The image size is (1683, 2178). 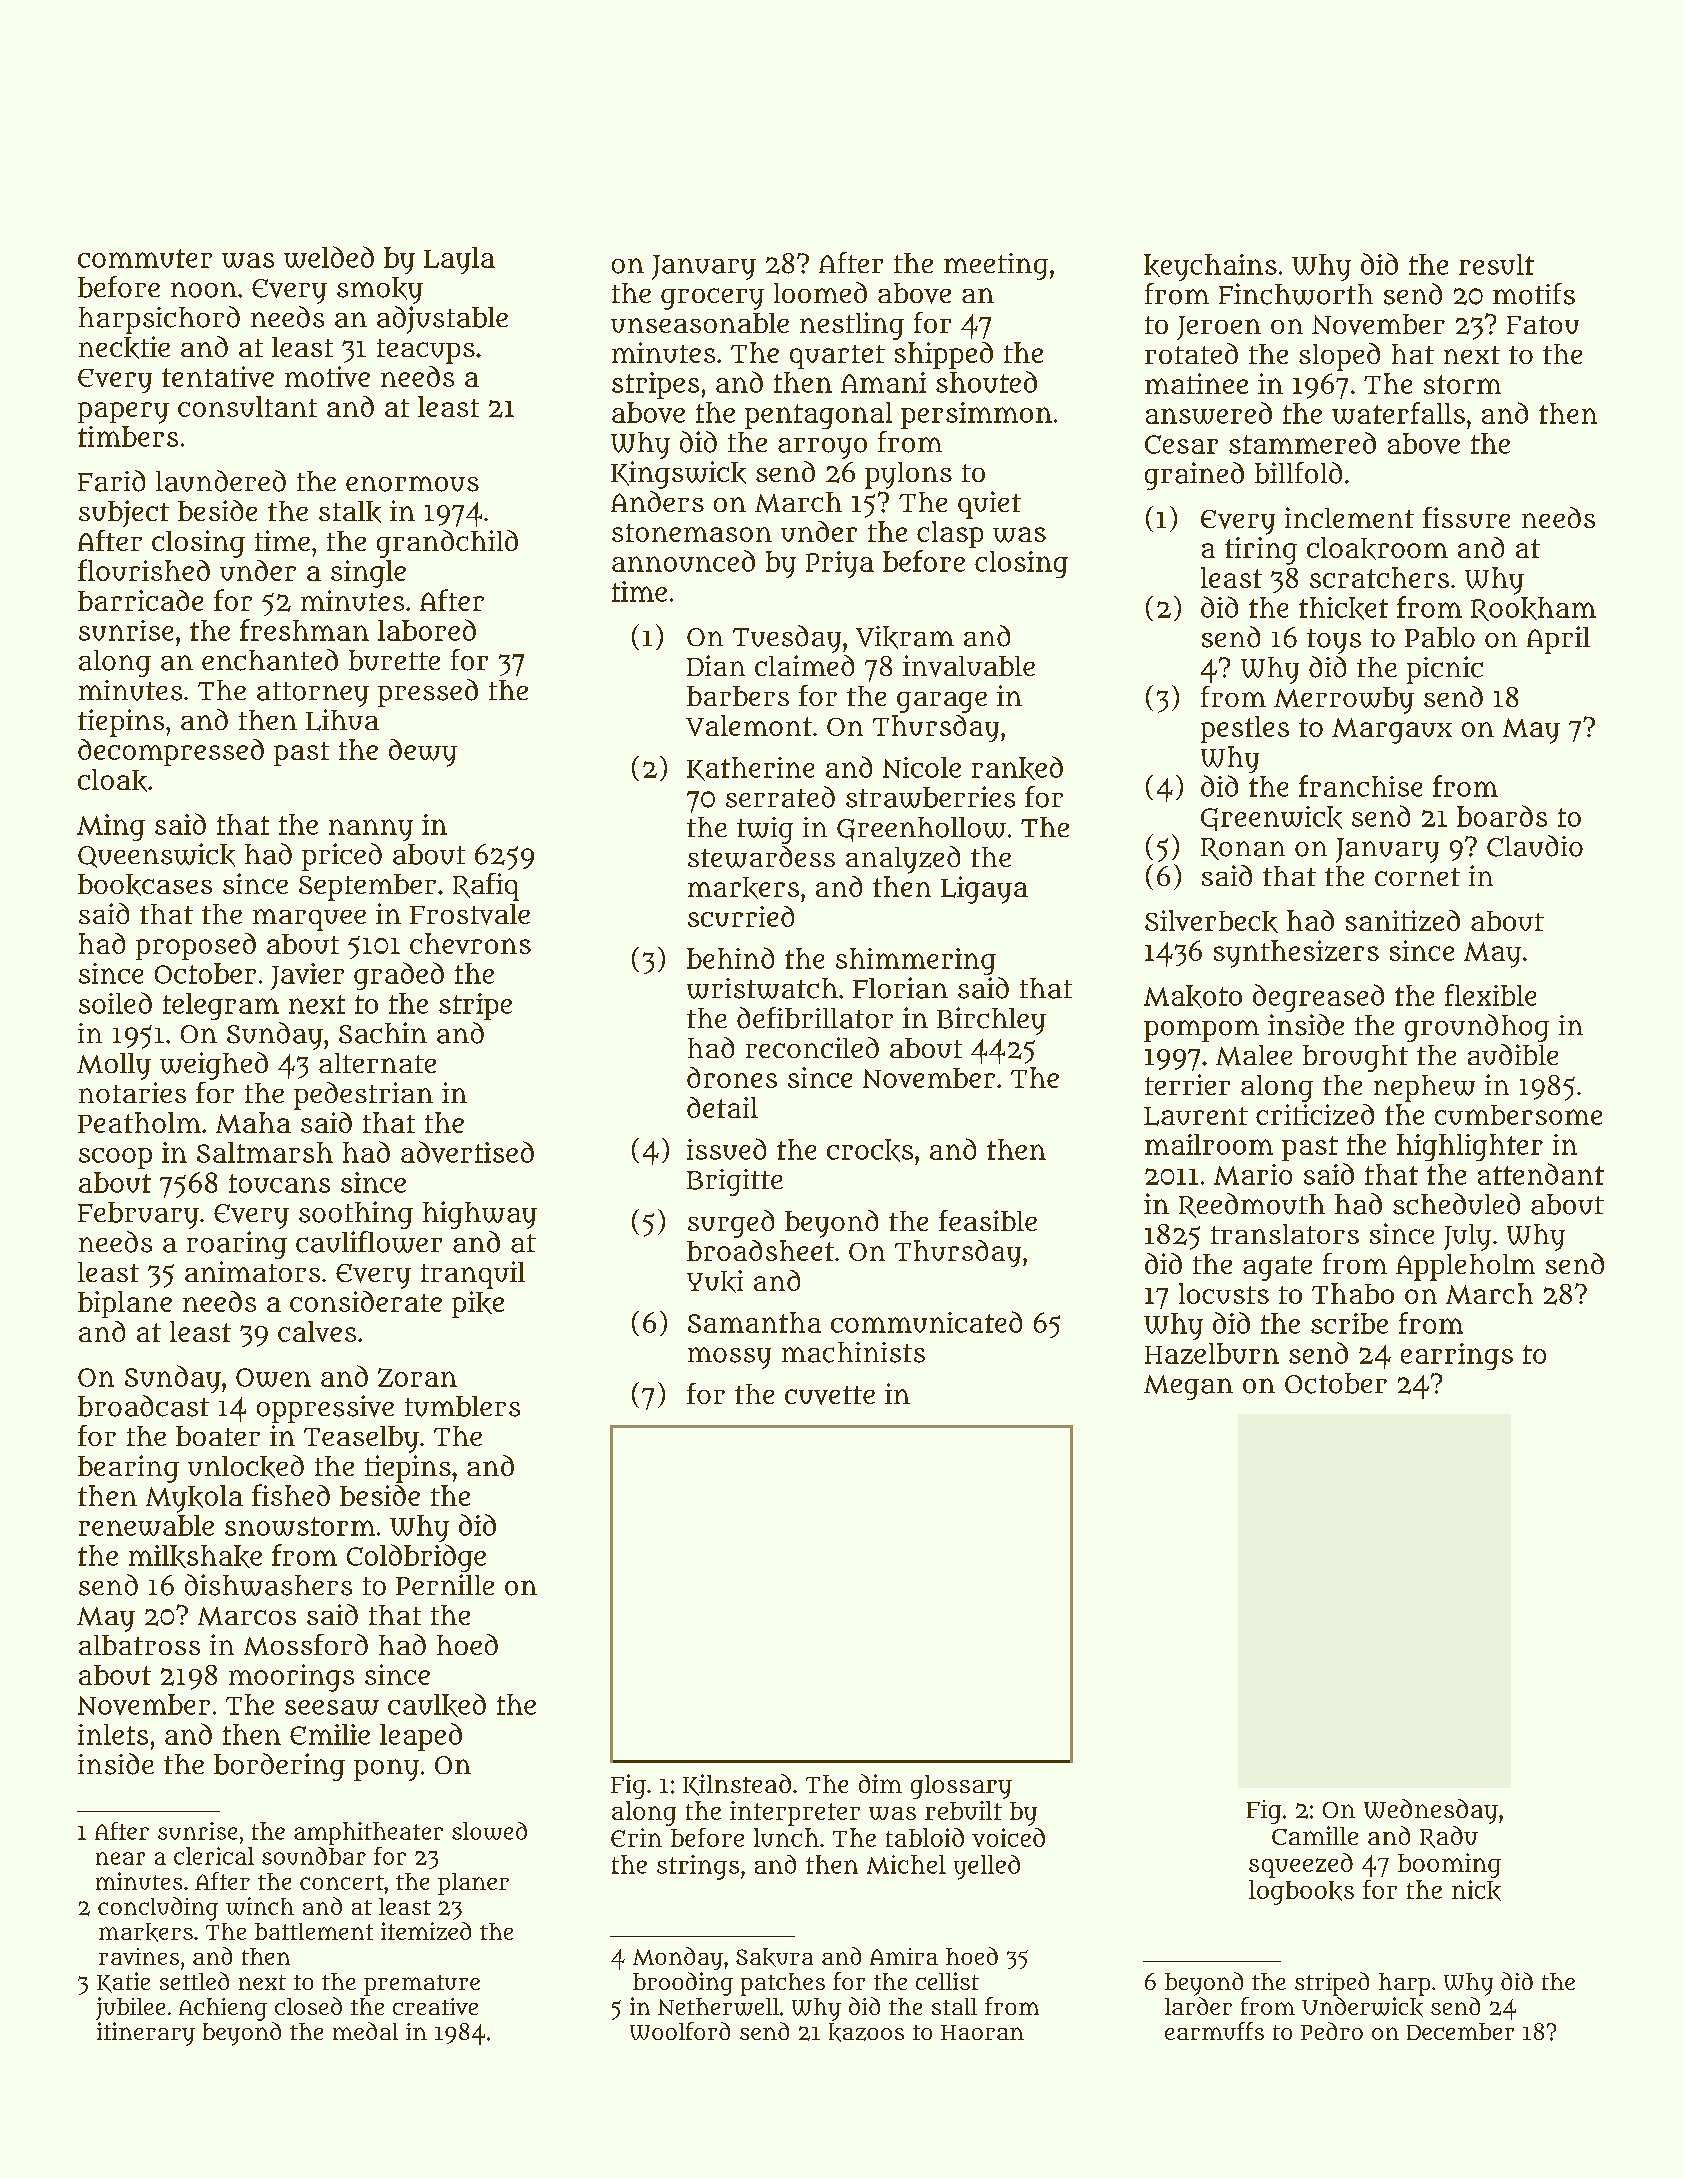 I want to click on itemized, so click(x=426, y=1931).
